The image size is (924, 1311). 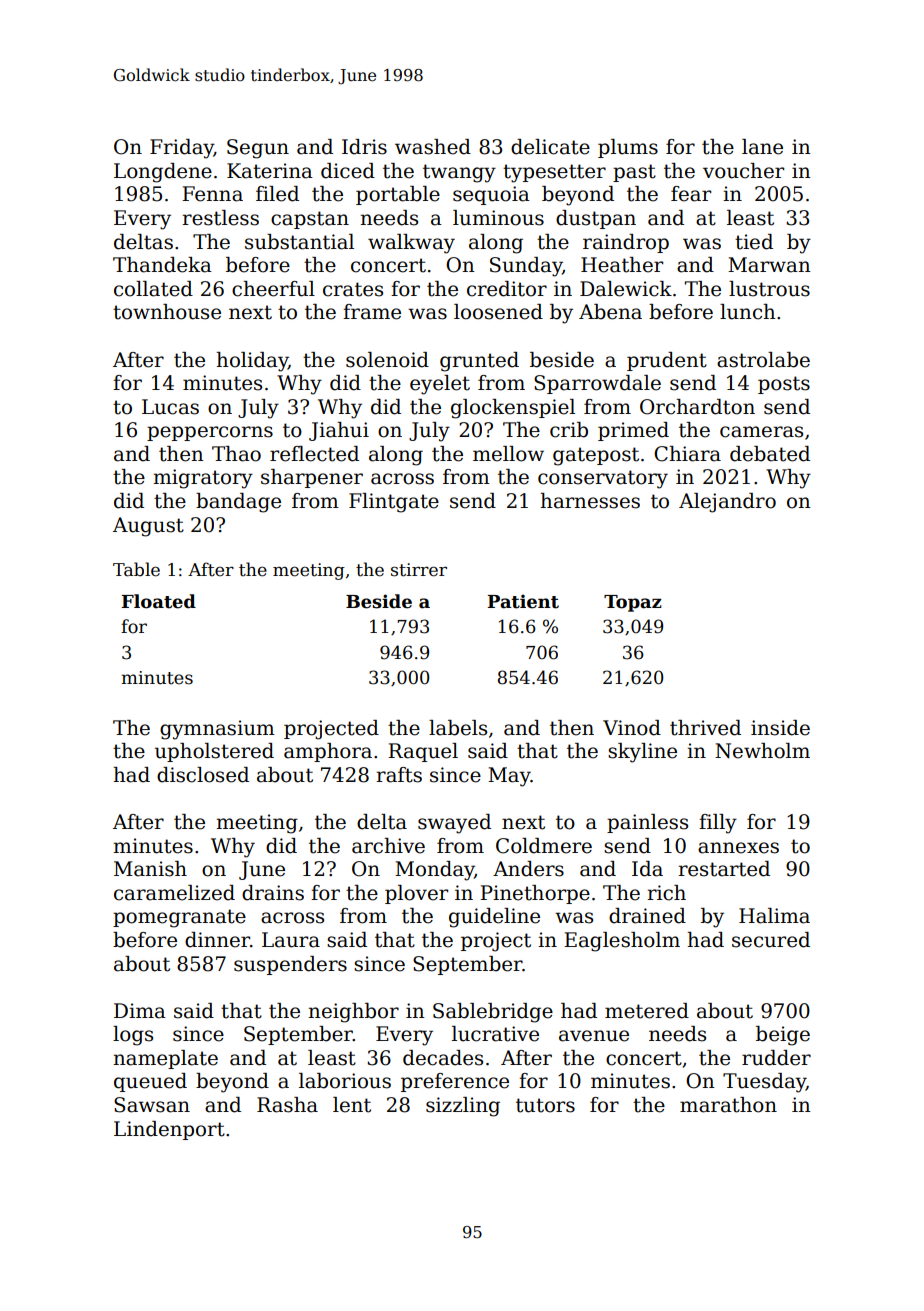 I want to click on archive, so click(x=388, y=846).
